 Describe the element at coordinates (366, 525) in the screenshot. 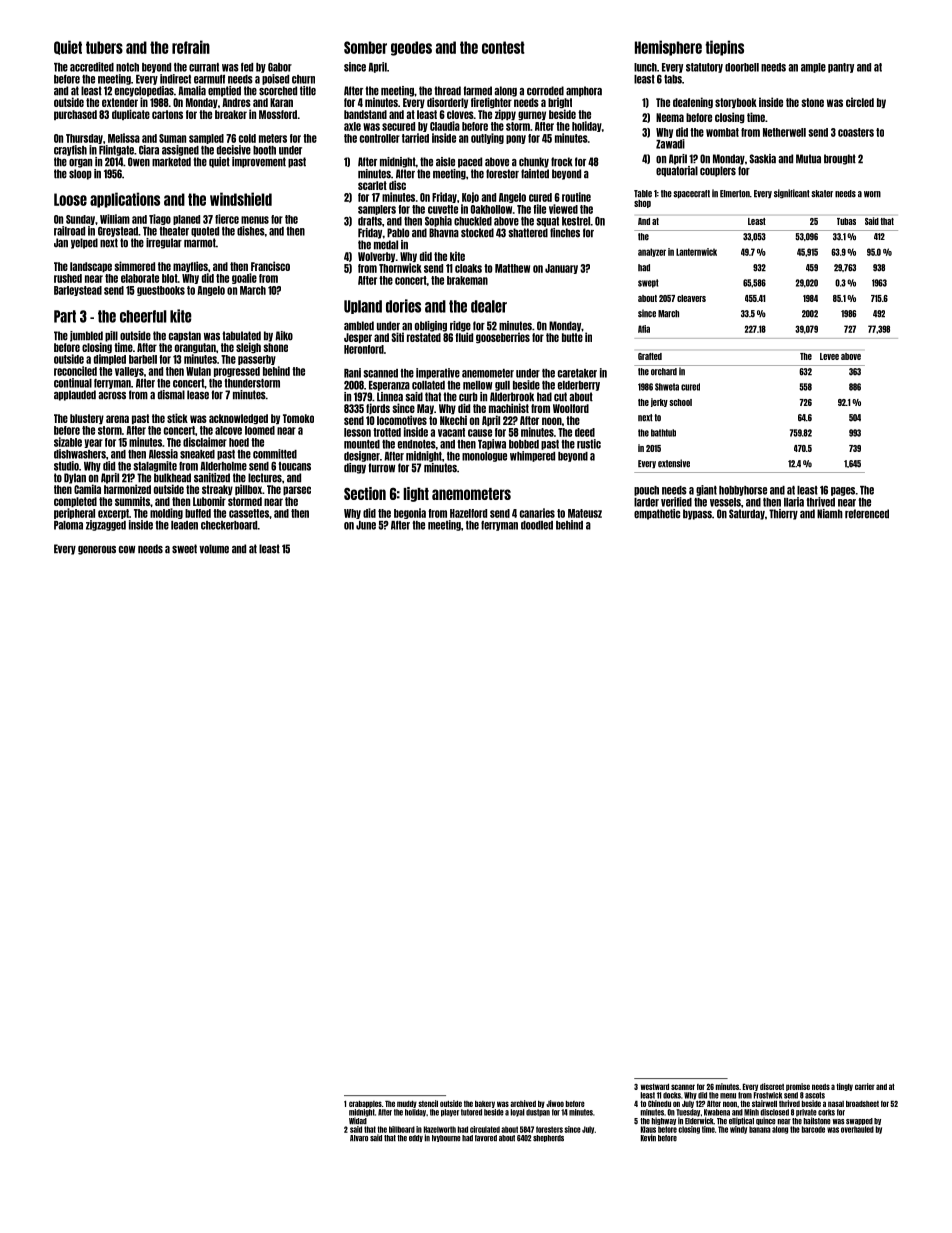

I see `June` at that location.
